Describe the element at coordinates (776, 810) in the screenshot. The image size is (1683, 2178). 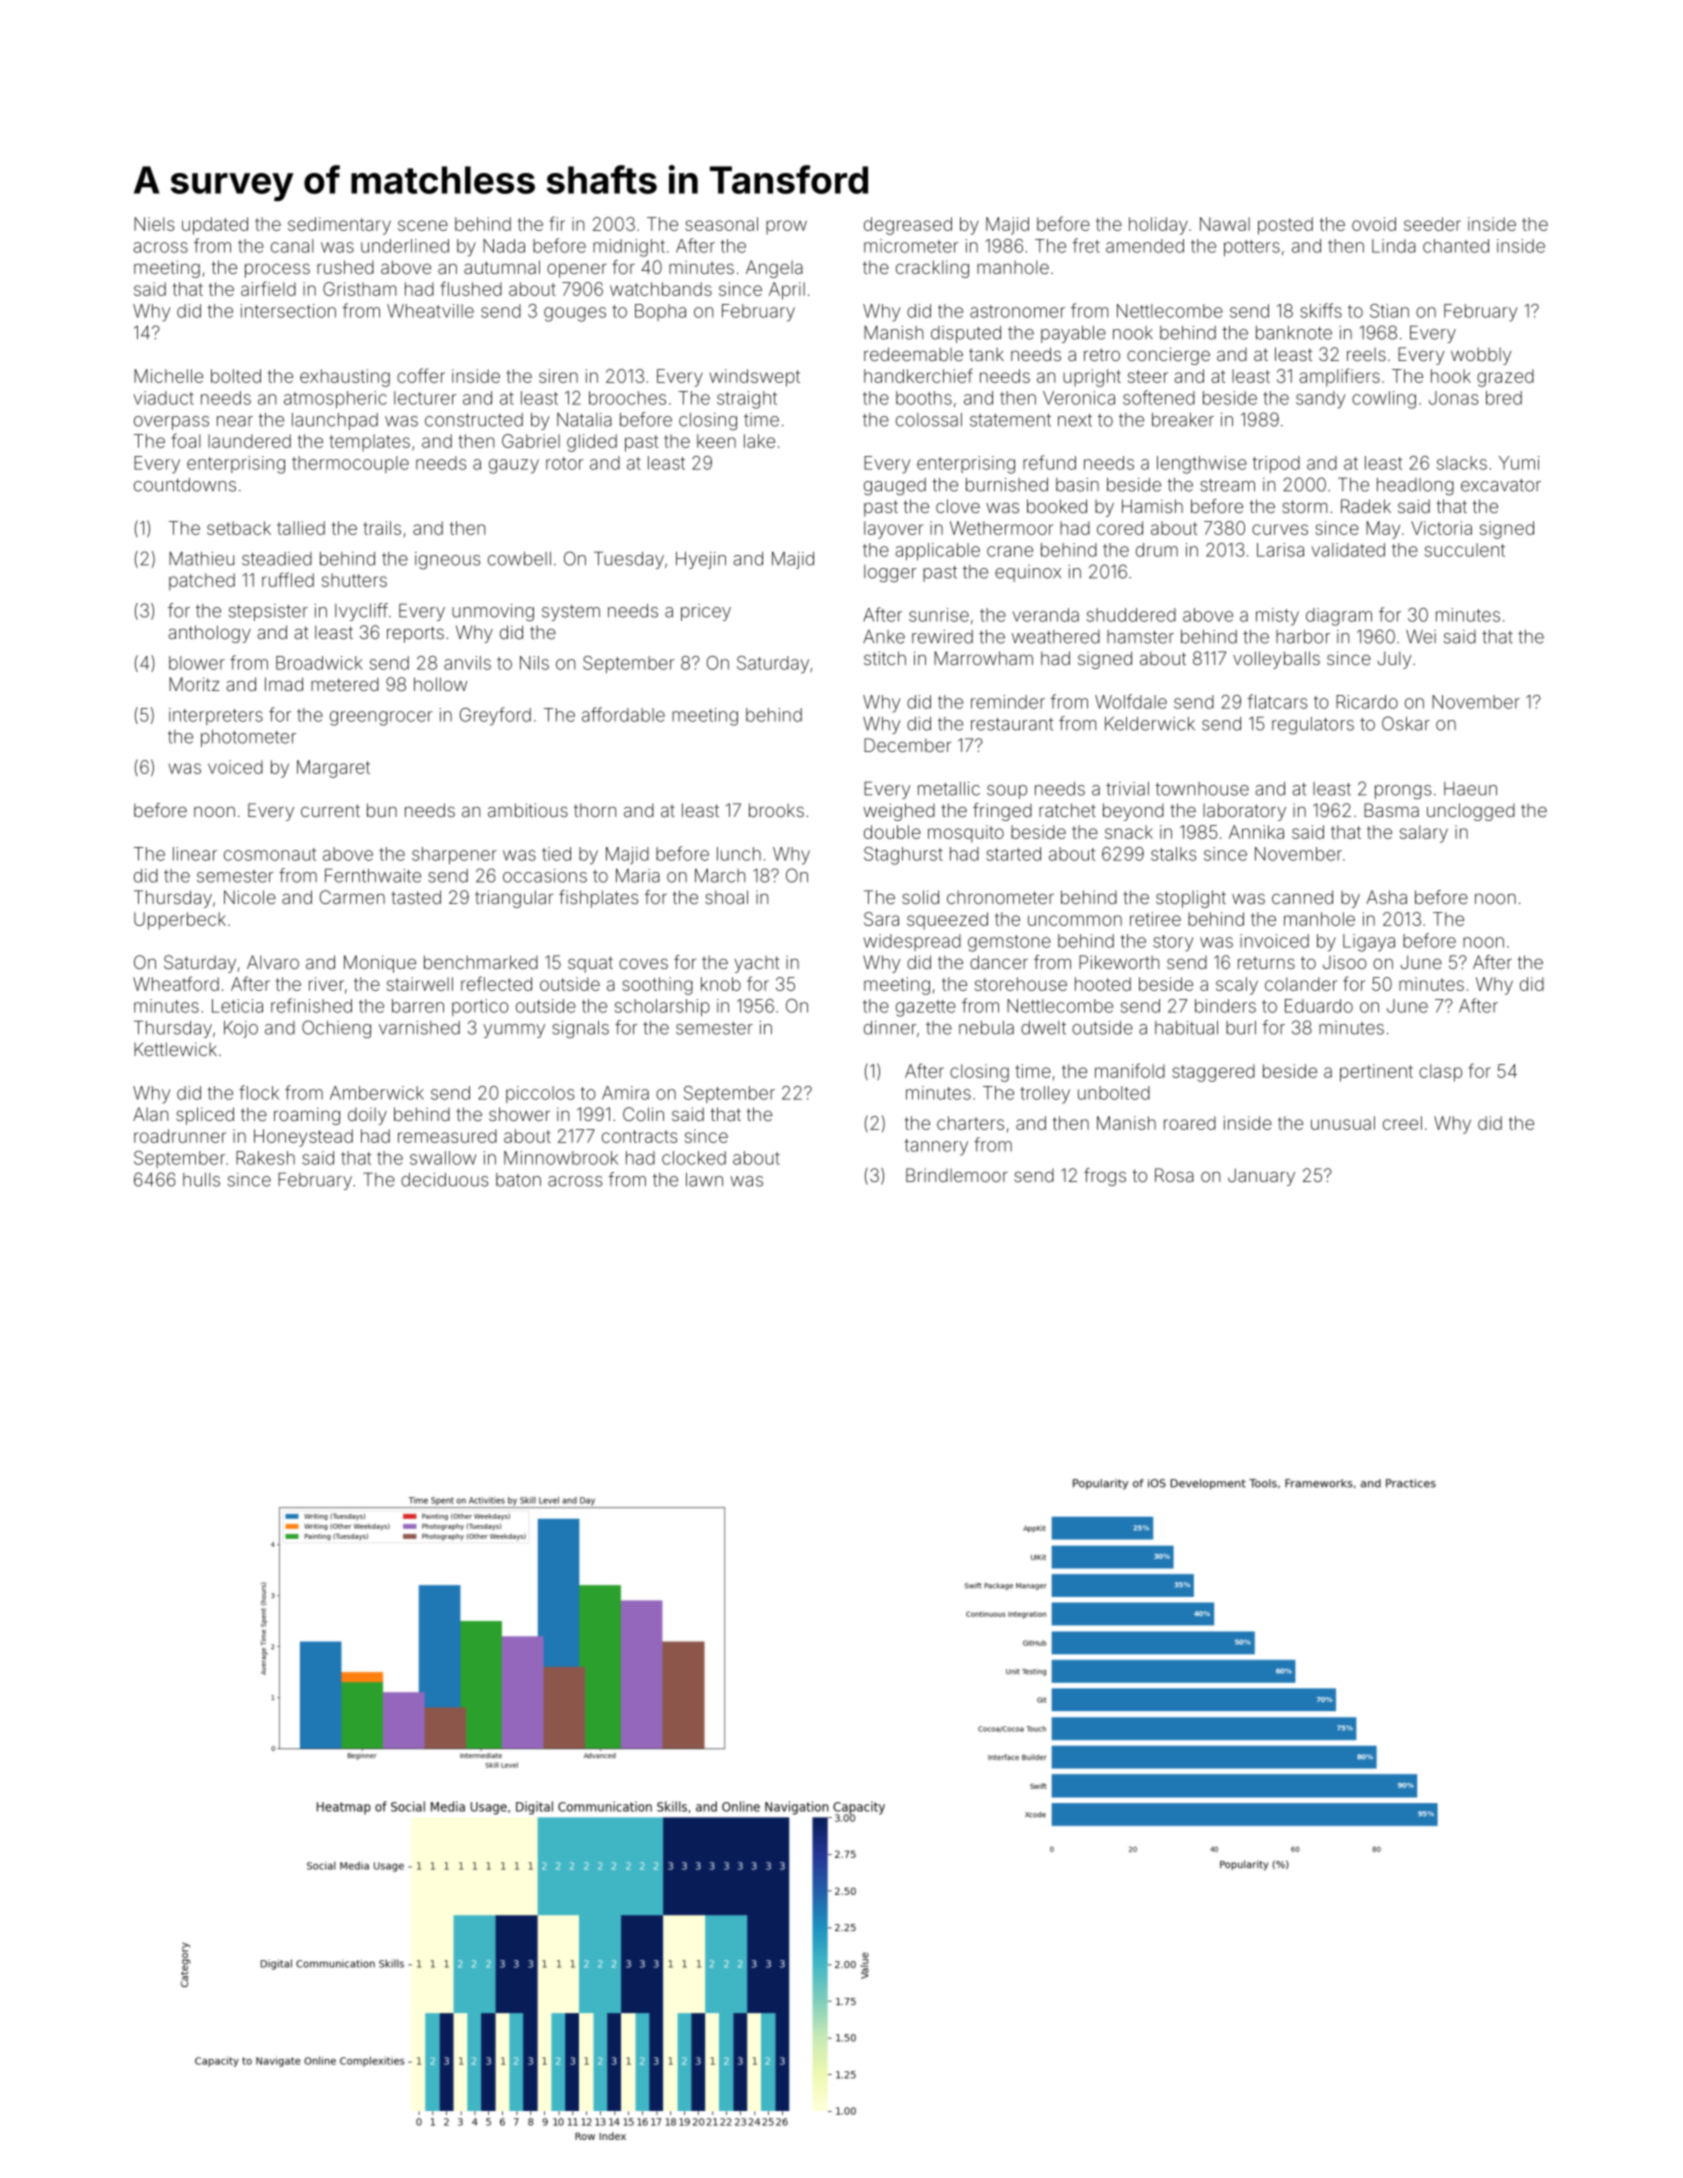
I see `brooks` at that location.
